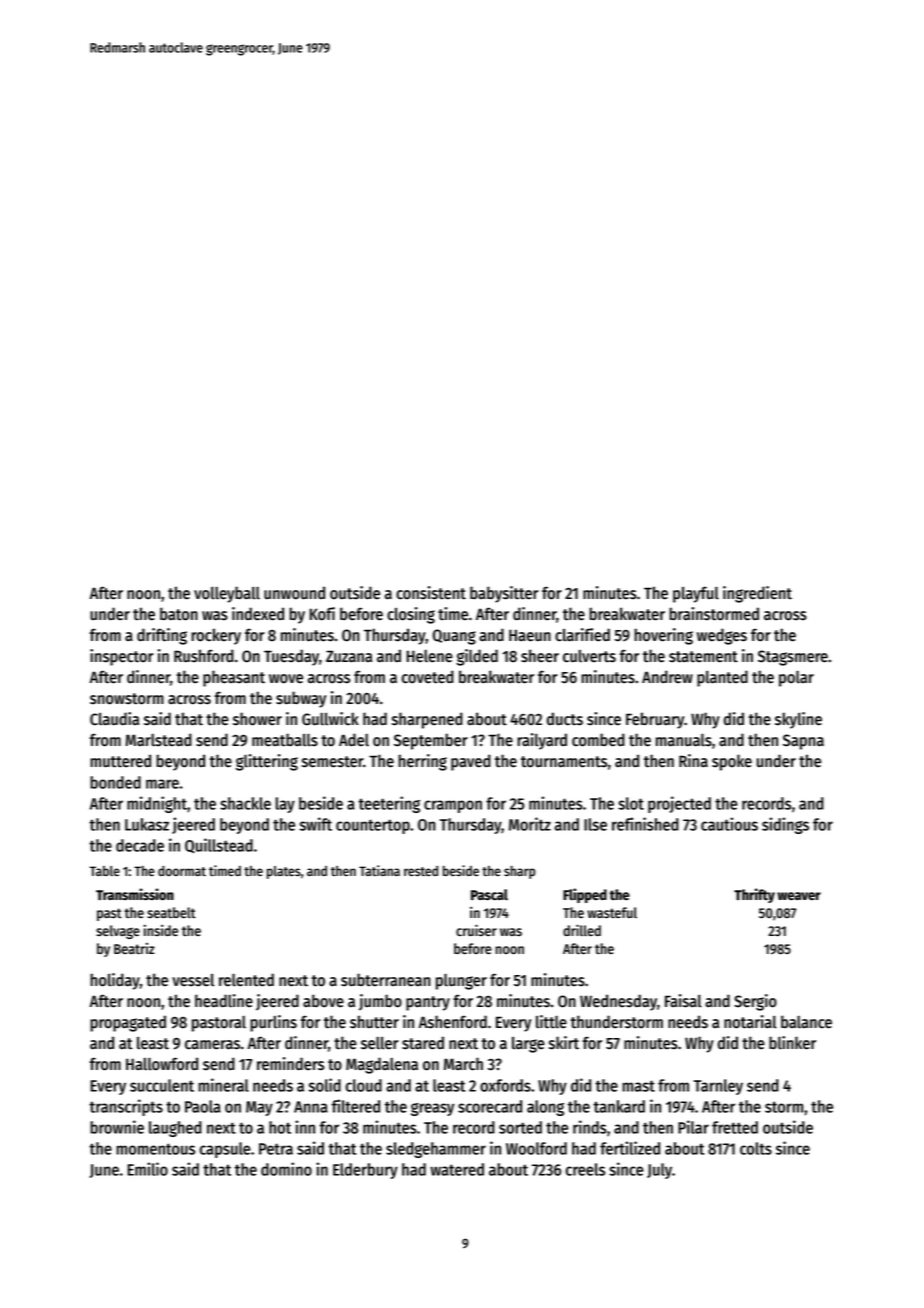  What do you see at coordinates (453, 806) in the screenshot?
I see `crampon` at bounding box center [453, 806].
